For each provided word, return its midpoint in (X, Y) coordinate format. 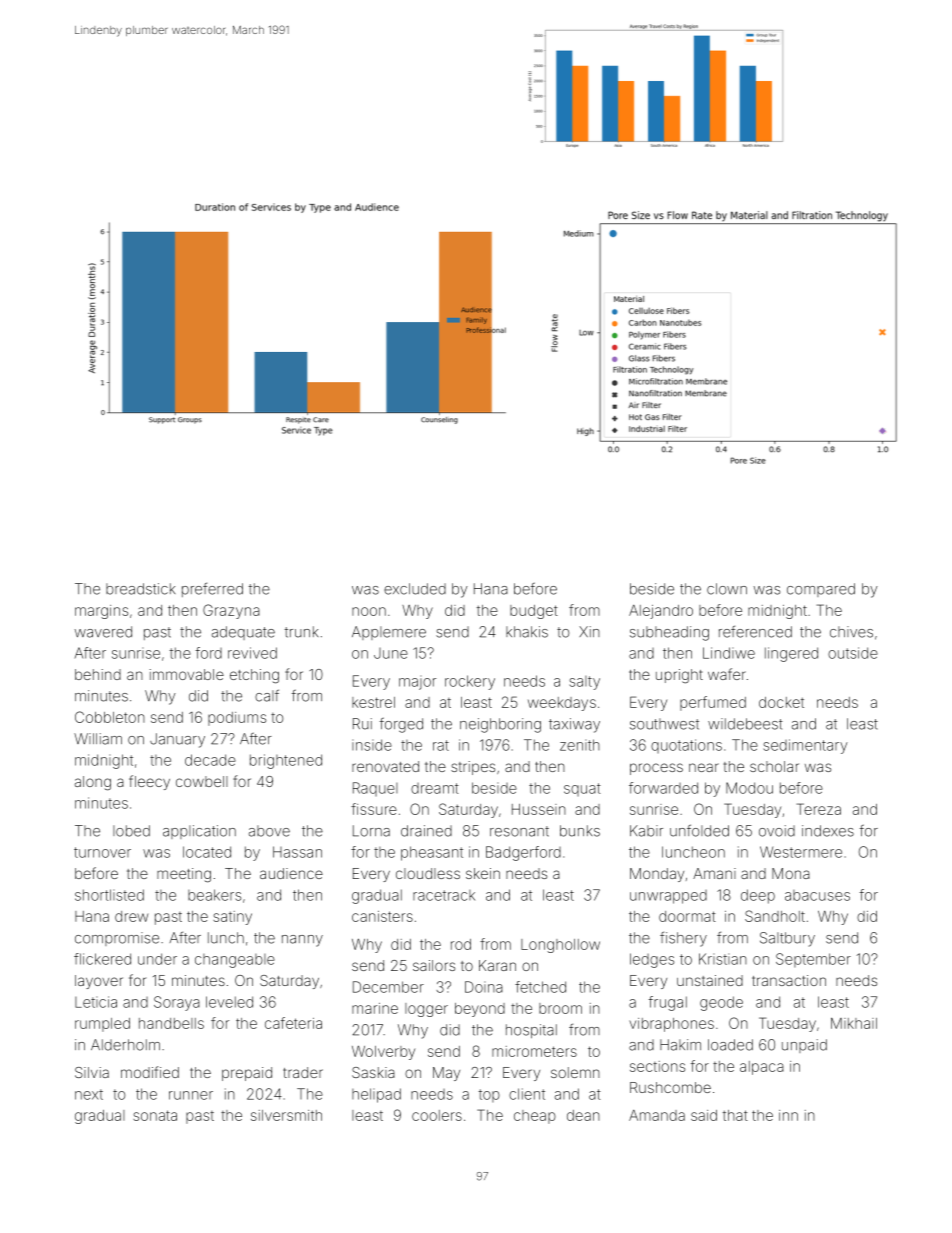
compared (821, 590)
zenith (580, 745)
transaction (789, 980)
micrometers (534, 1051)
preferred (212, 589)
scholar (774, 766)
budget (534, 612)
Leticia (96, 1002)
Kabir (646, 831)
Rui (362, 724)
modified (150, 1072)
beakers (214, 895)
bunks (580, 831)
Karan (497, 965)
